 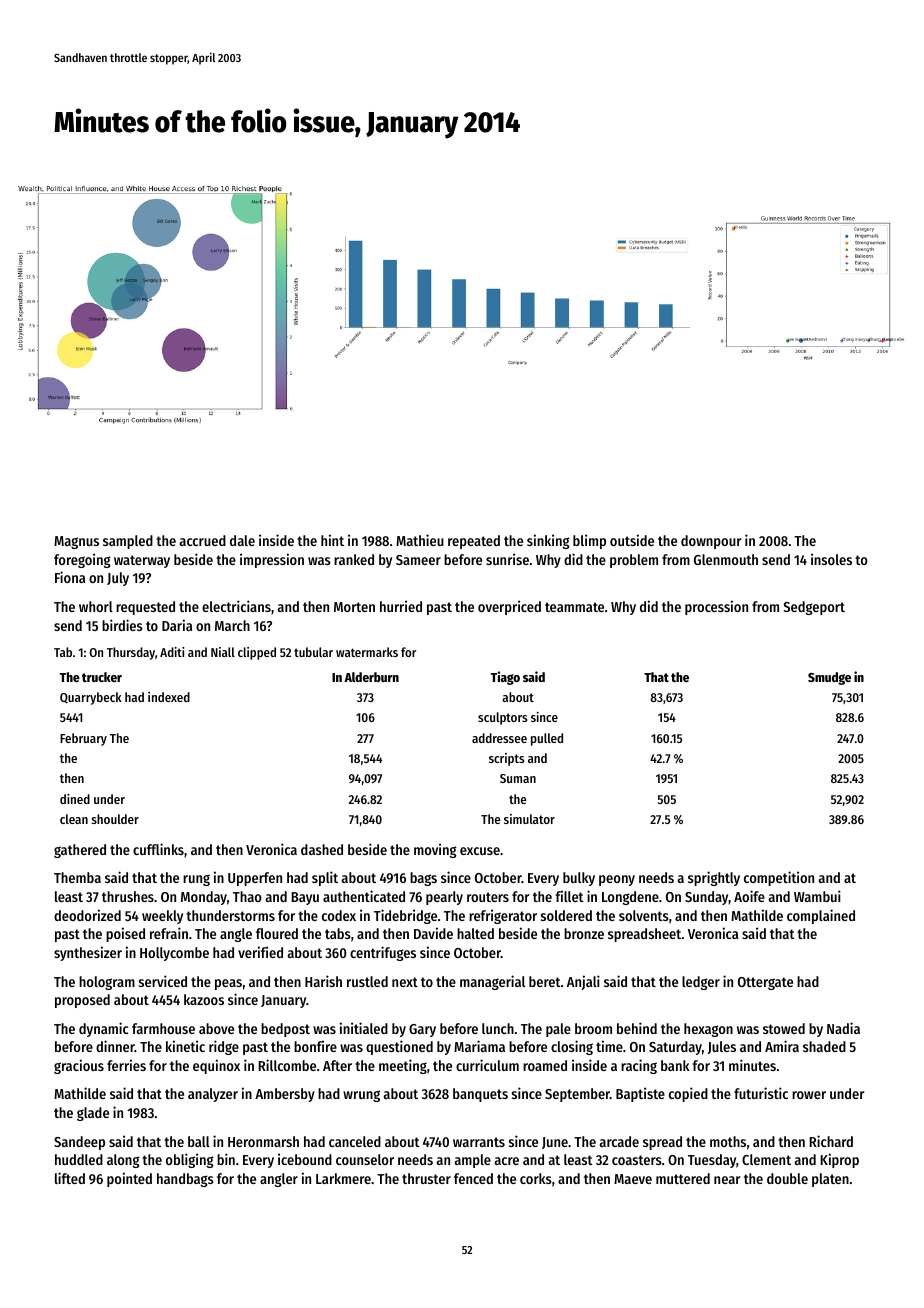 What do you see at coordinates (332, 540) in the document?
I see `hint` at bounding box center [332, 540].
